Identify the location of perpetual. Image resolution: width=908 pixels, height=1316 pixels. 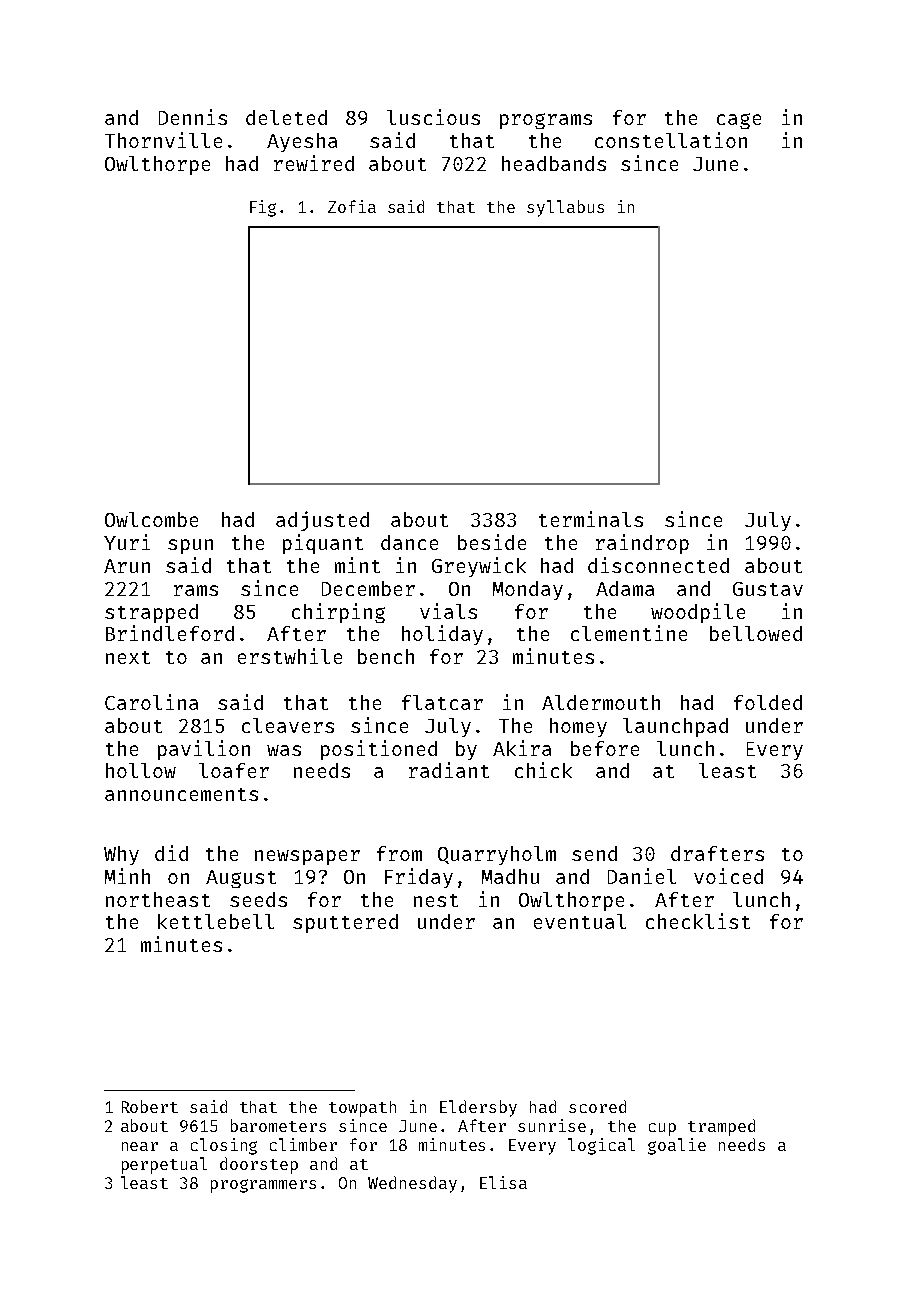
(164, 1165).
